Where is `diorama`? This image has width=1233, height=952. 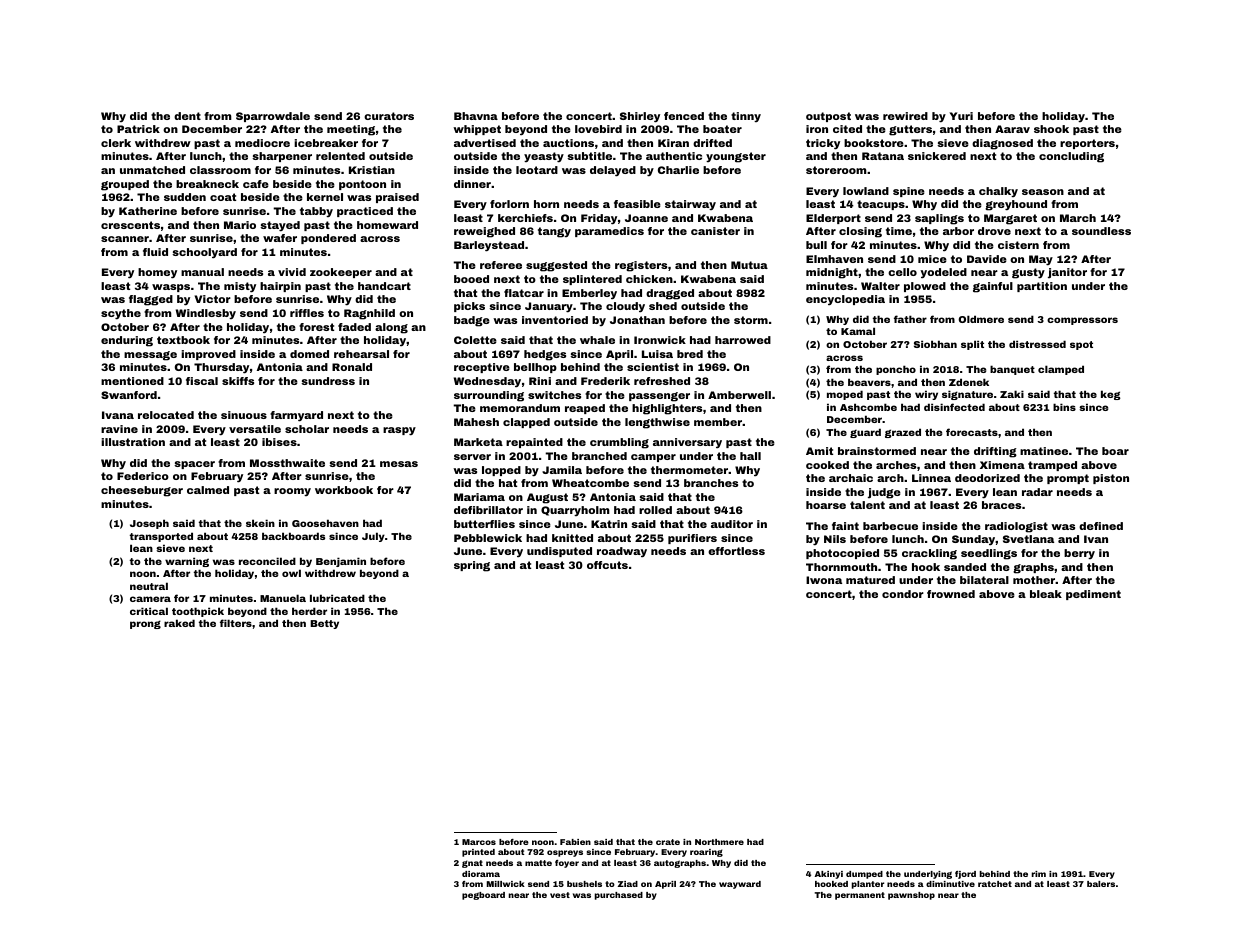 diorama is located at coordinates (481, 874).
